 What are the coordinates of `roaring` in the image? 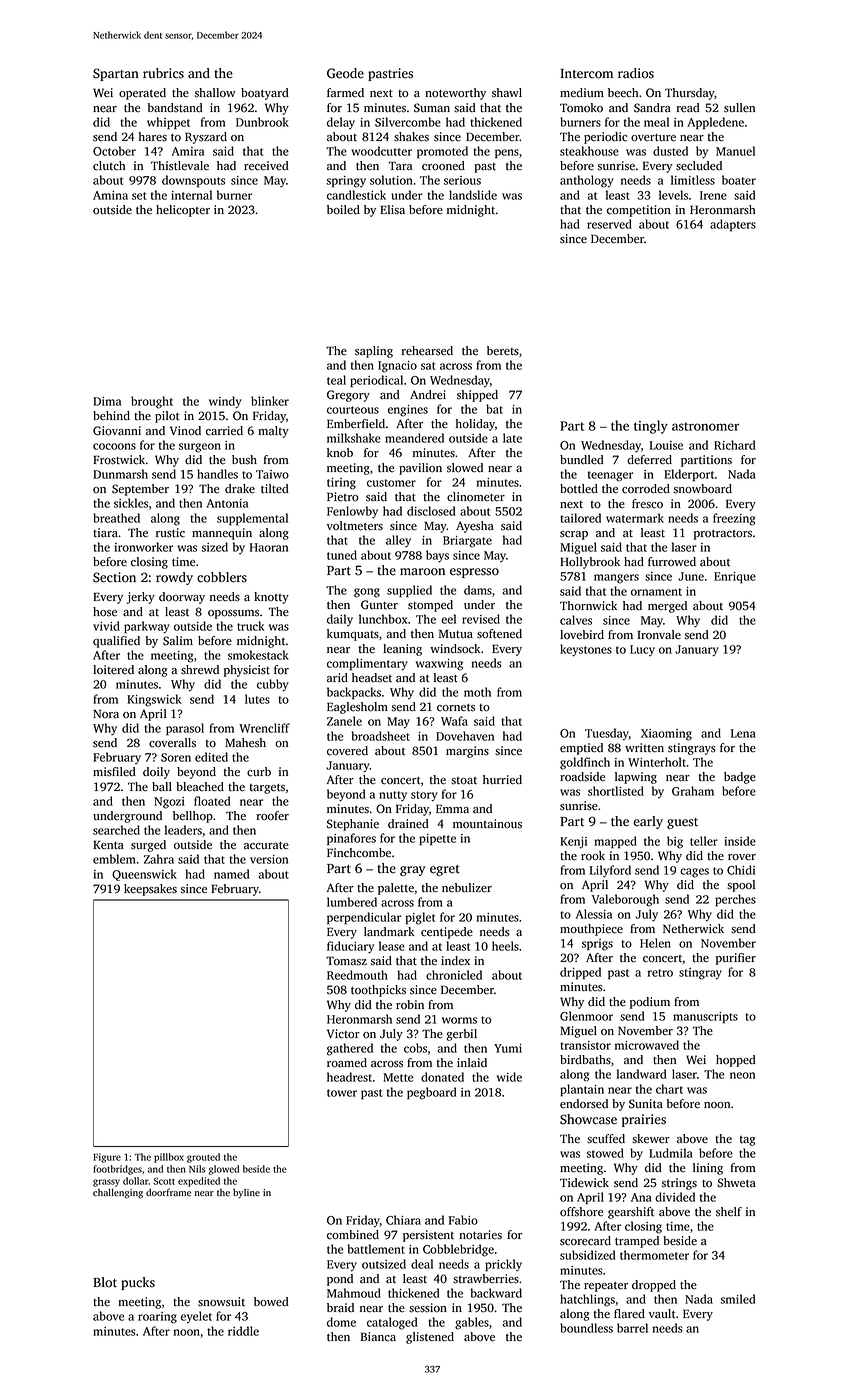 It's located at (157, 1318).
